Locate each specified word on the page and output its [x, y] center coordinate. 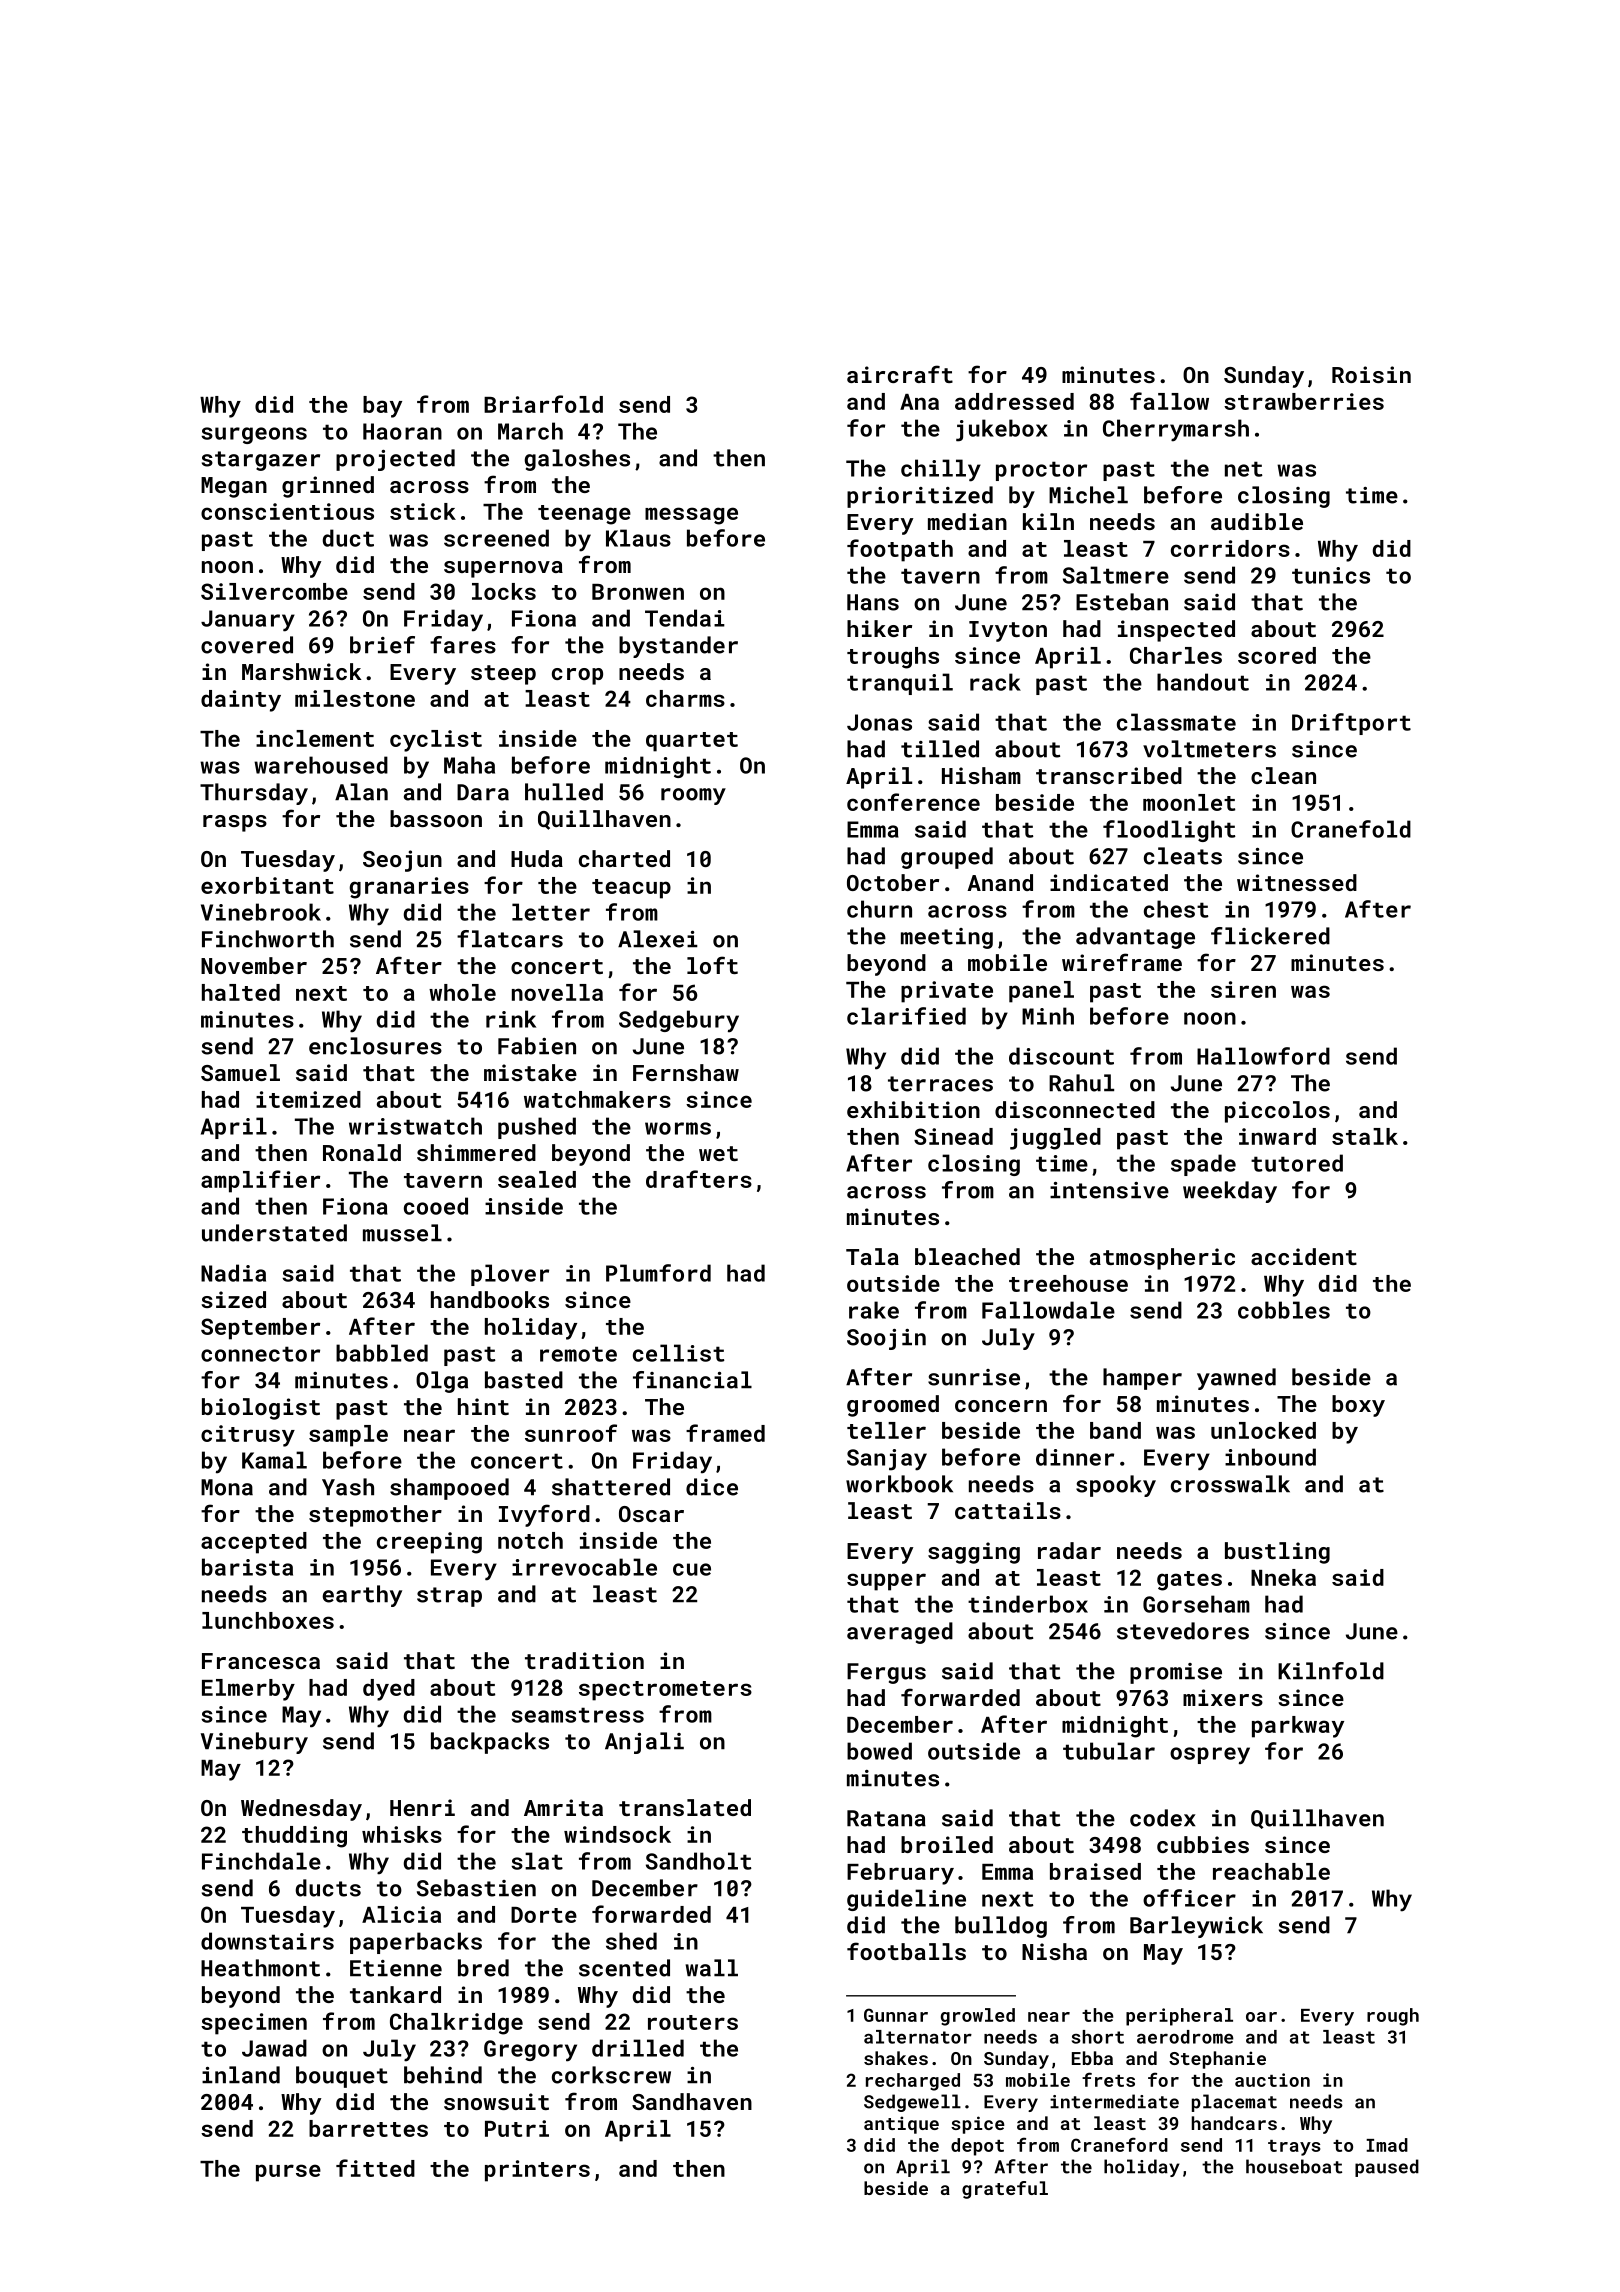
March [530, 431]
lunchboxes [268, 1620]
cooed [436, 1206]
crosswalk [1230, 1484]
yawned [1236, 1379]
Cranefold [1351, 829]
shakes [896, 2058]
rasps [235, 823]
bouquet [342, 2077]
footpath [900, 550]
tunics [1331, 575]
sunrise [974, 1377]
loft [712, 965]
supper [886, 1582]
